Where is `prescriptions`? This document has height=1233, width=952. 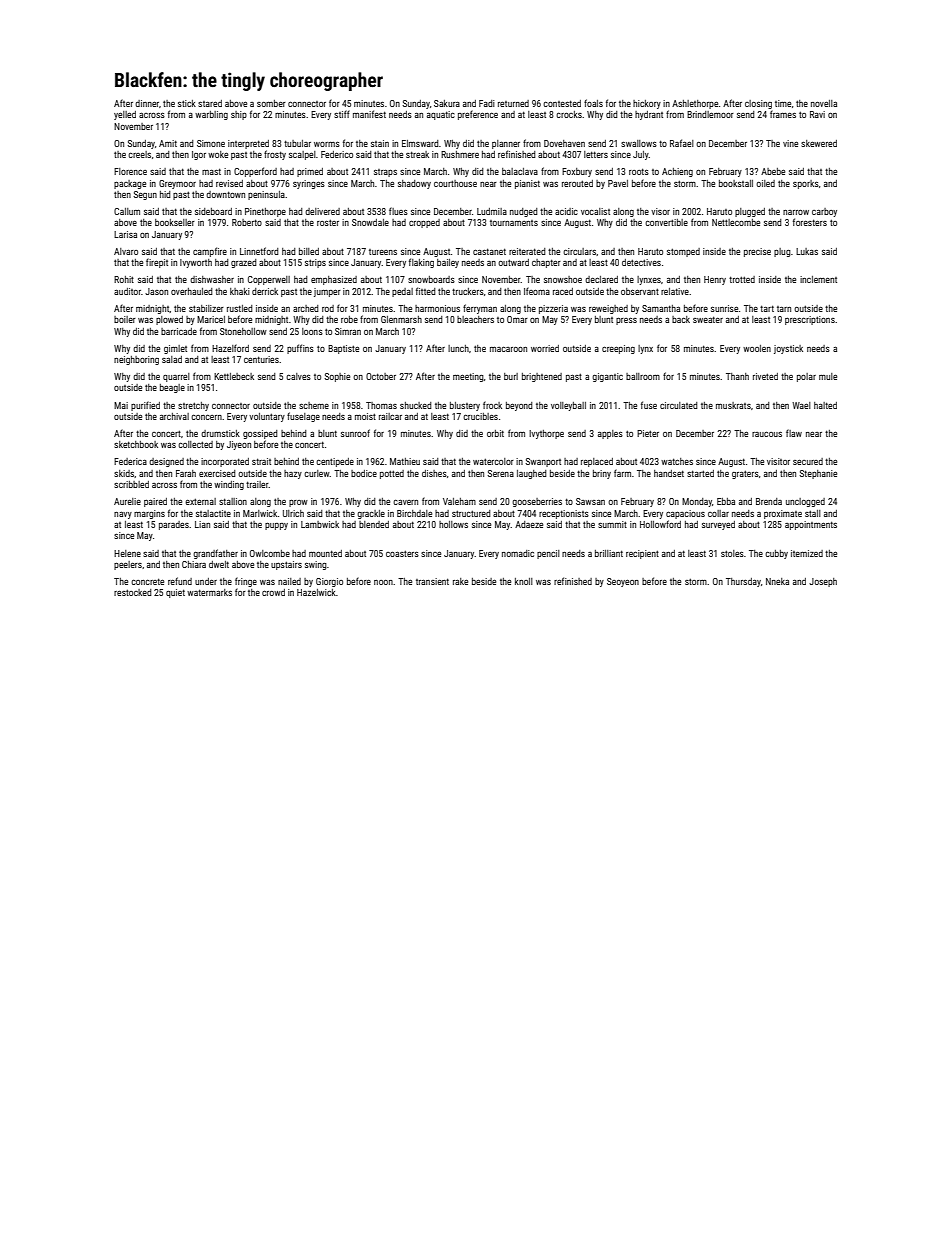 prescriptions is located at coordinates (810, 320).
